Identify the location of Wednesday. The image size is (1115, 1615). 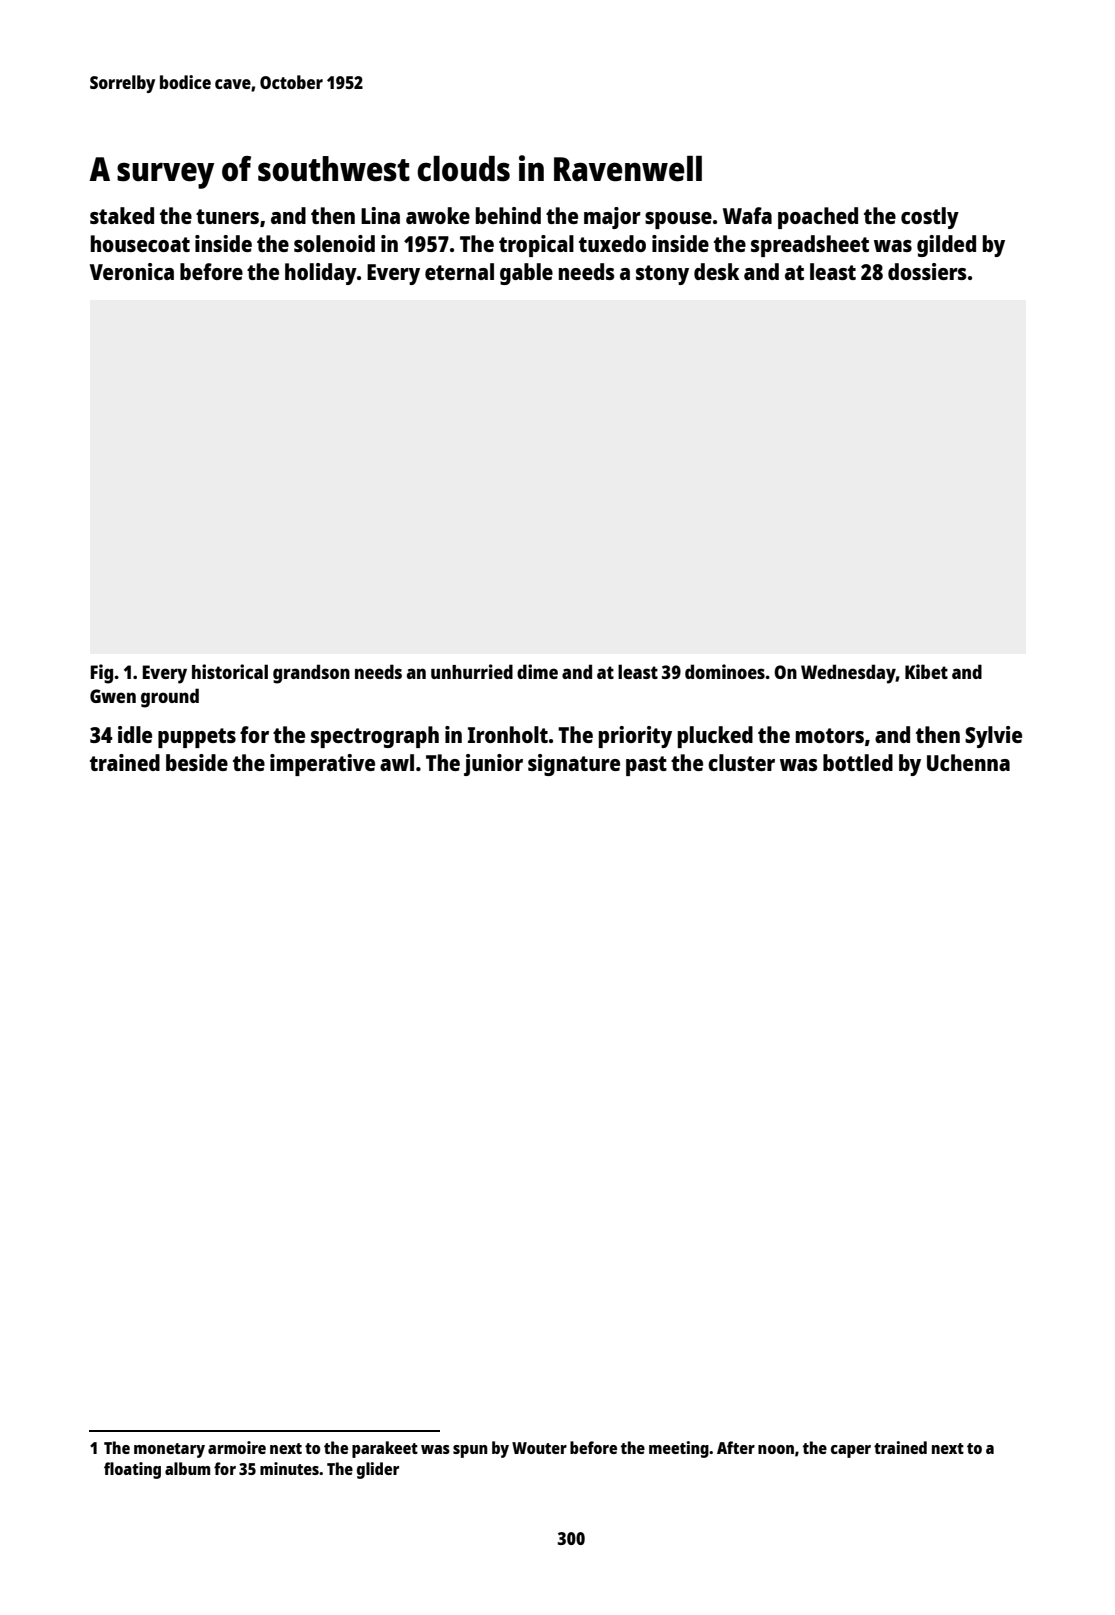
(848, 674).
